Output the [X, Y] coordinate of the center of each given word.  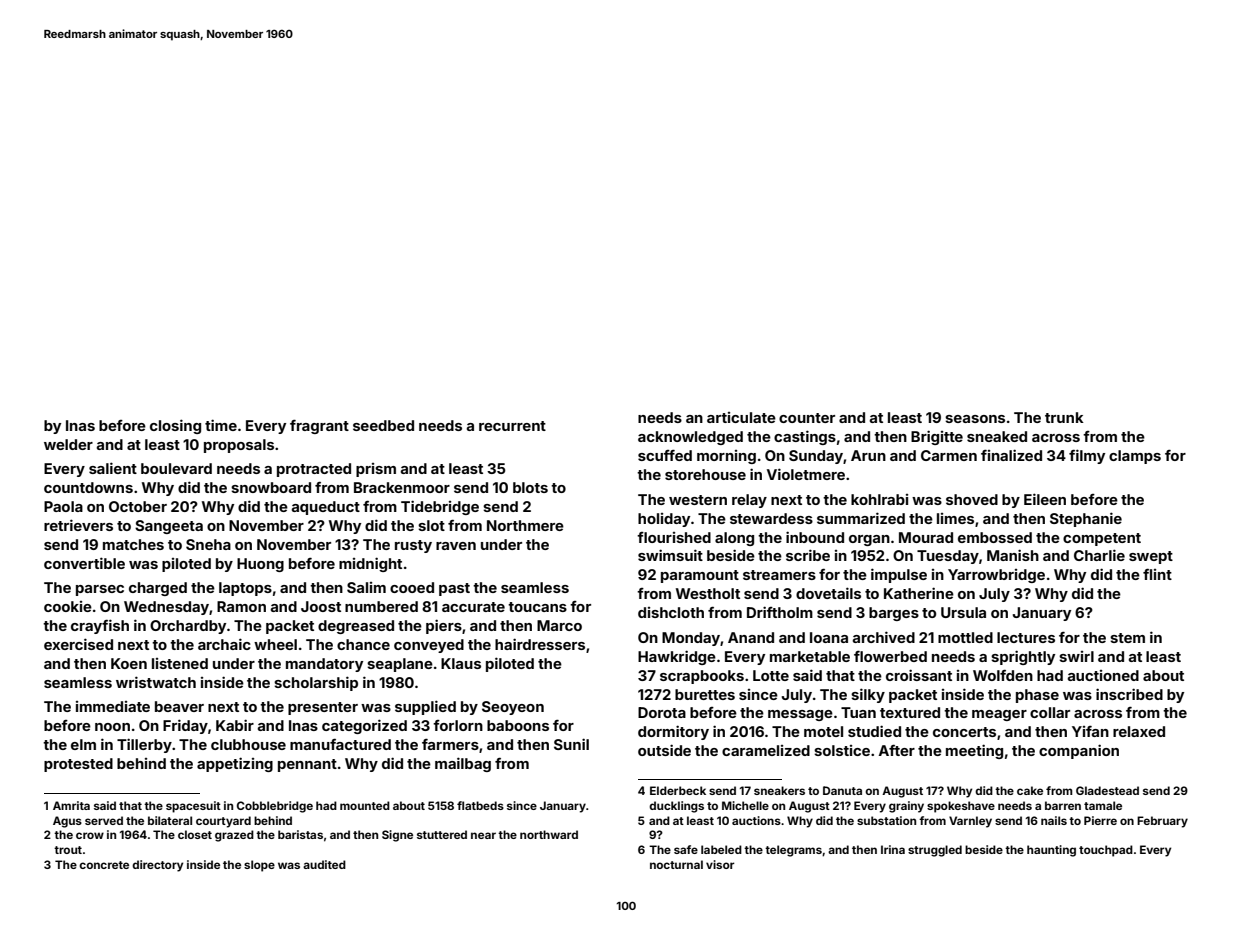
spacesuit [193, 807]
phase [1037, 696]
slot [431, 525]
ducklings [676, 807]
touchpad [1106, 851]
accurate [473, 607]
